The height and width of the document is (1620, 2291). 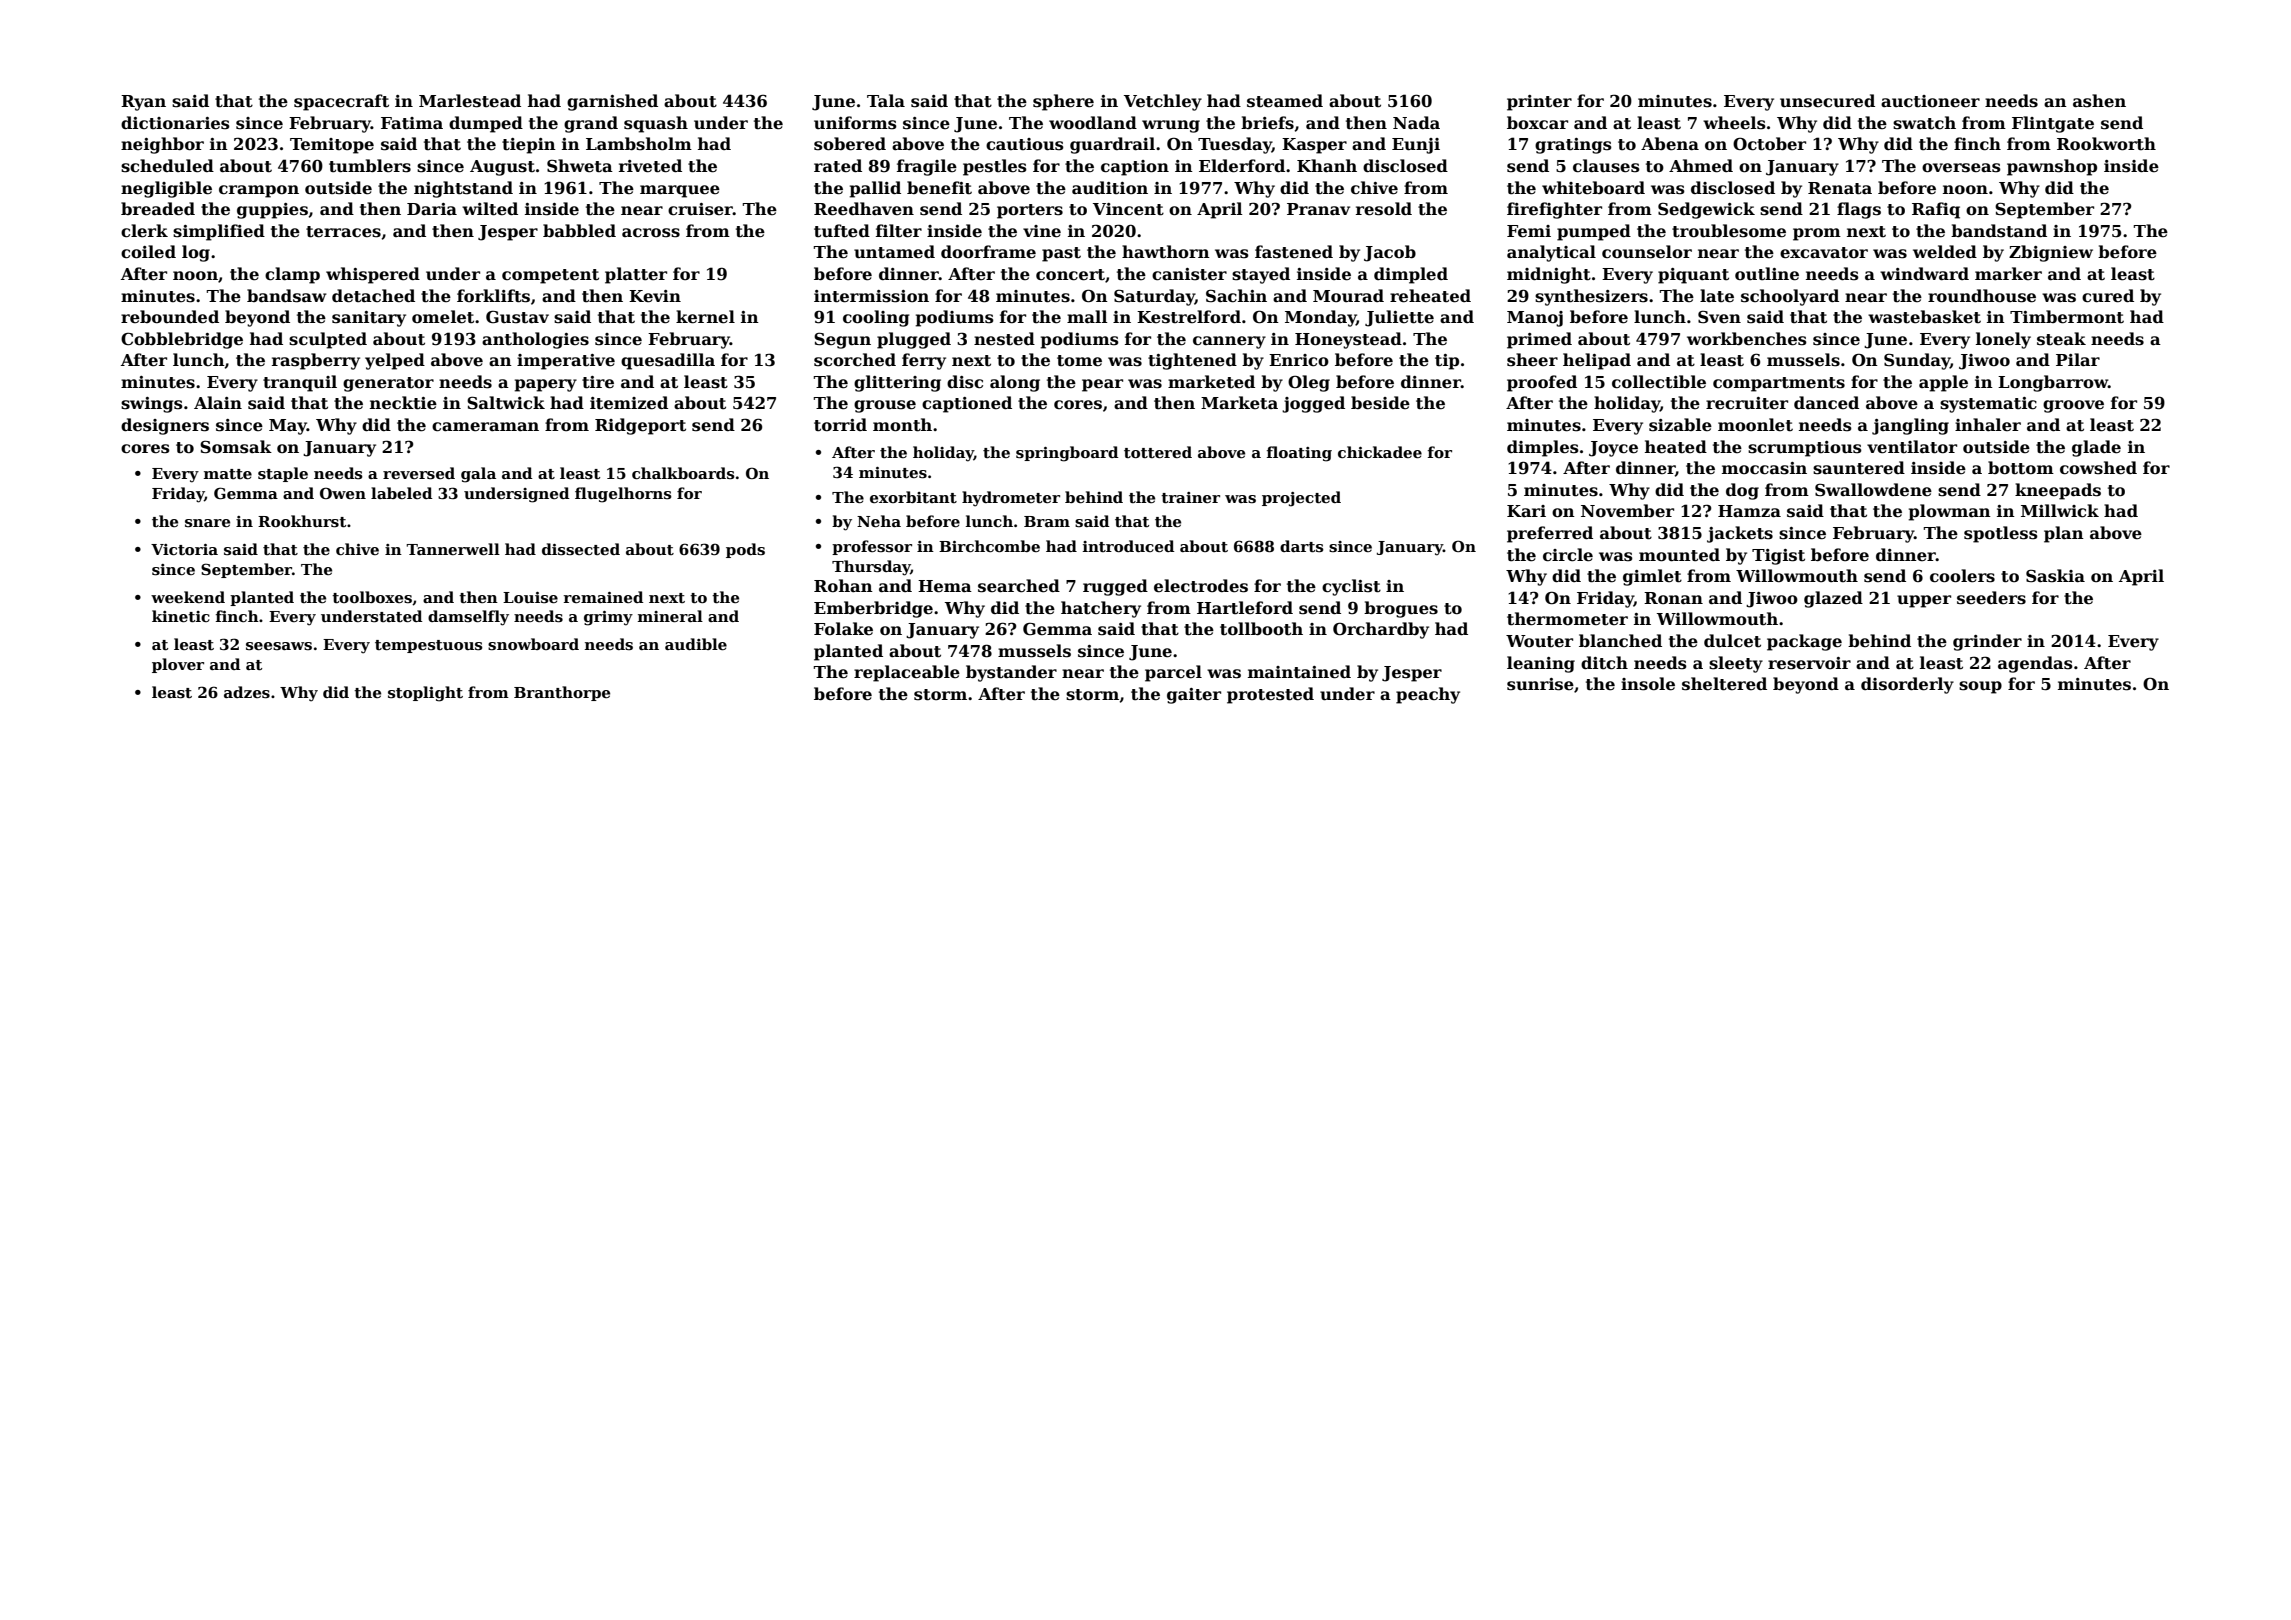 What do you see at coordinates (1987, 642) in the document?
I see `grinder` at bounding box center [1987, 642].
